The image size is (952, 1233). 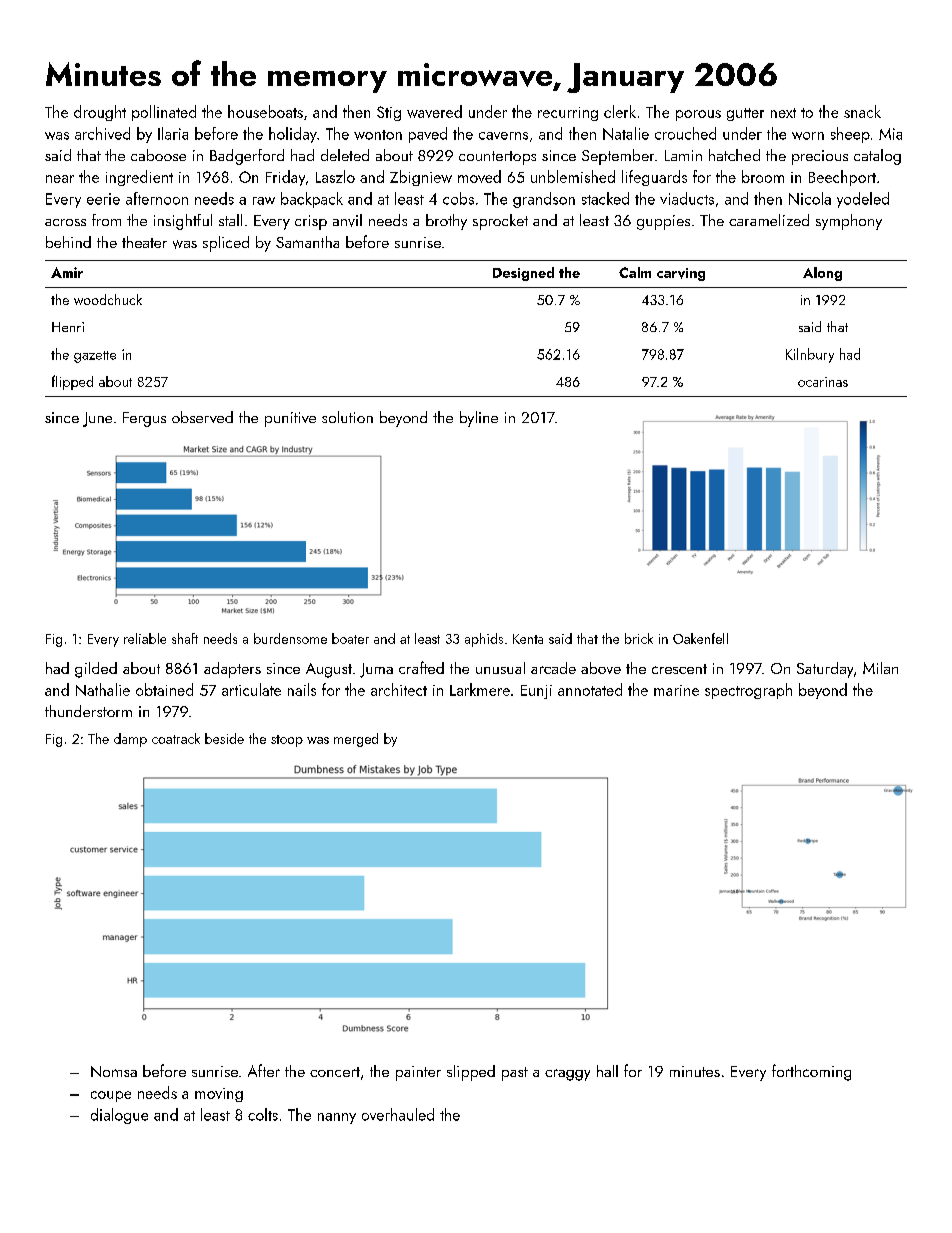 What do you see at coordinates (573, 176) in the screenshot?
I see `unblemished` at bounding box center [573, 176].
